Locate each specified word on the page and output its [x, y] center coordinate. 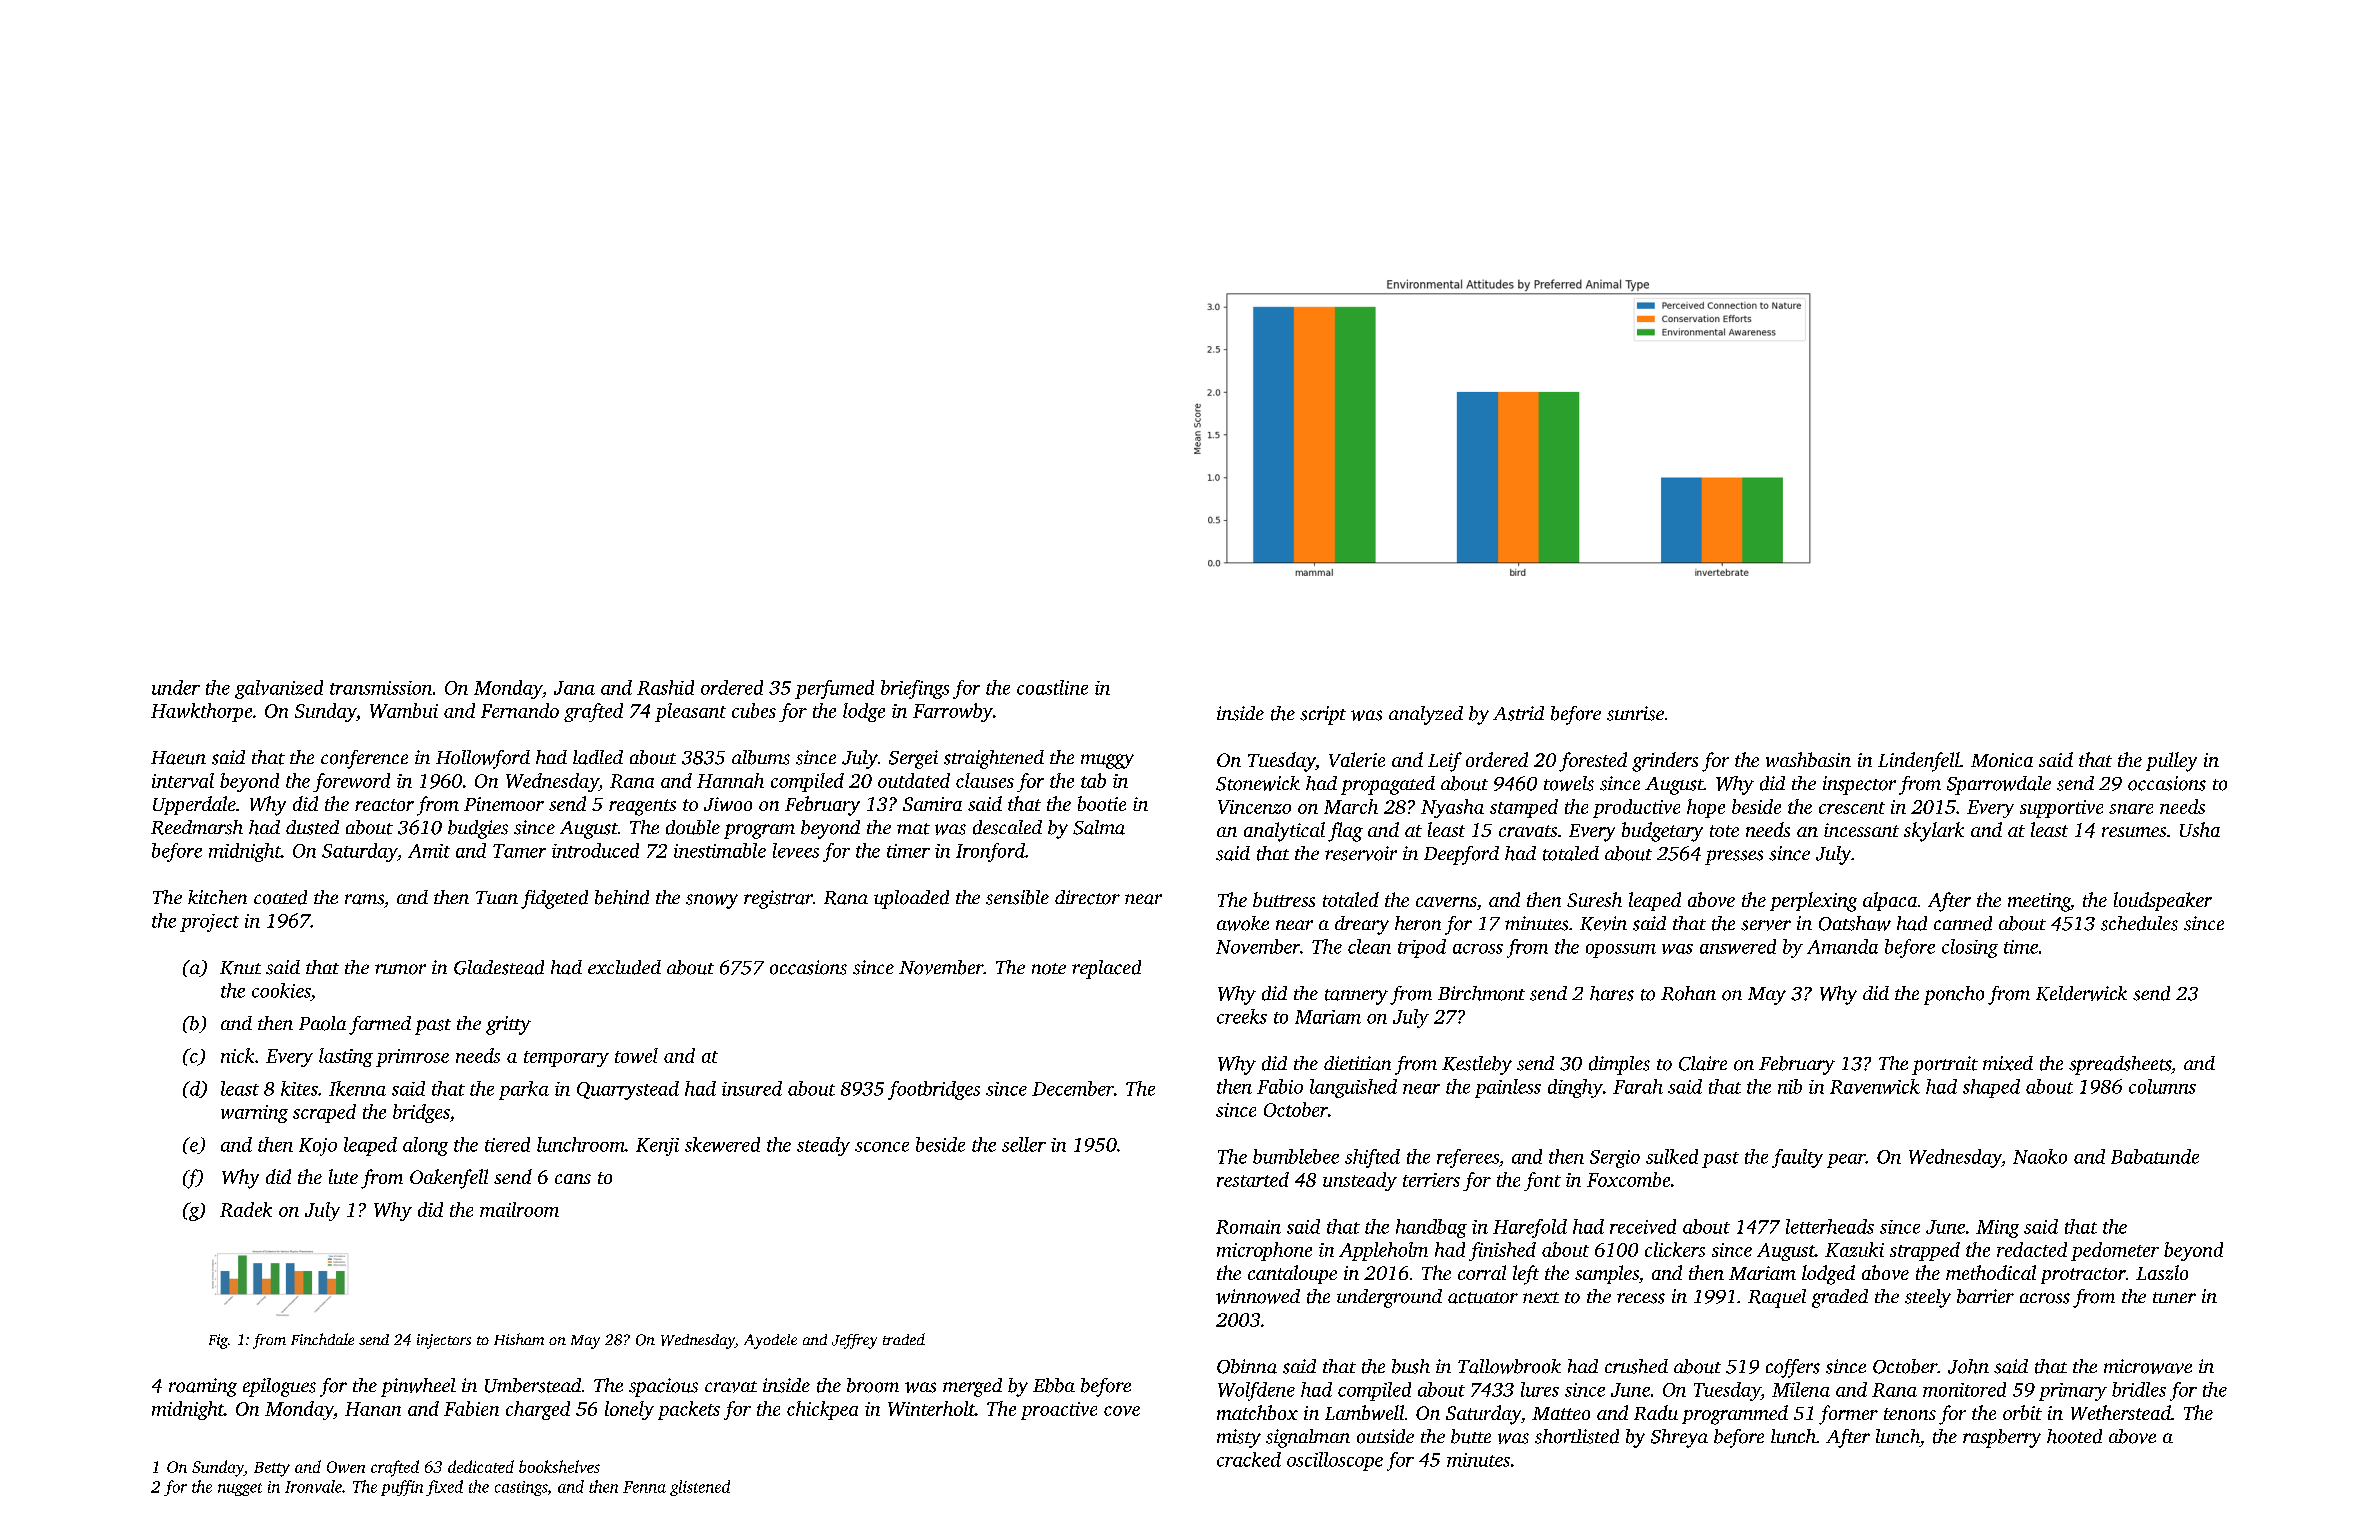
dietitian [1357, 1063]
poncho [1954, 995]
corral [1482, 1272]
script [1323, 715]
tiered [507, 1144]
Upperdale [194, 805]
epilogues [279, 1387]
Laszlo [2162, 1272]
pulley [2171, 762]
